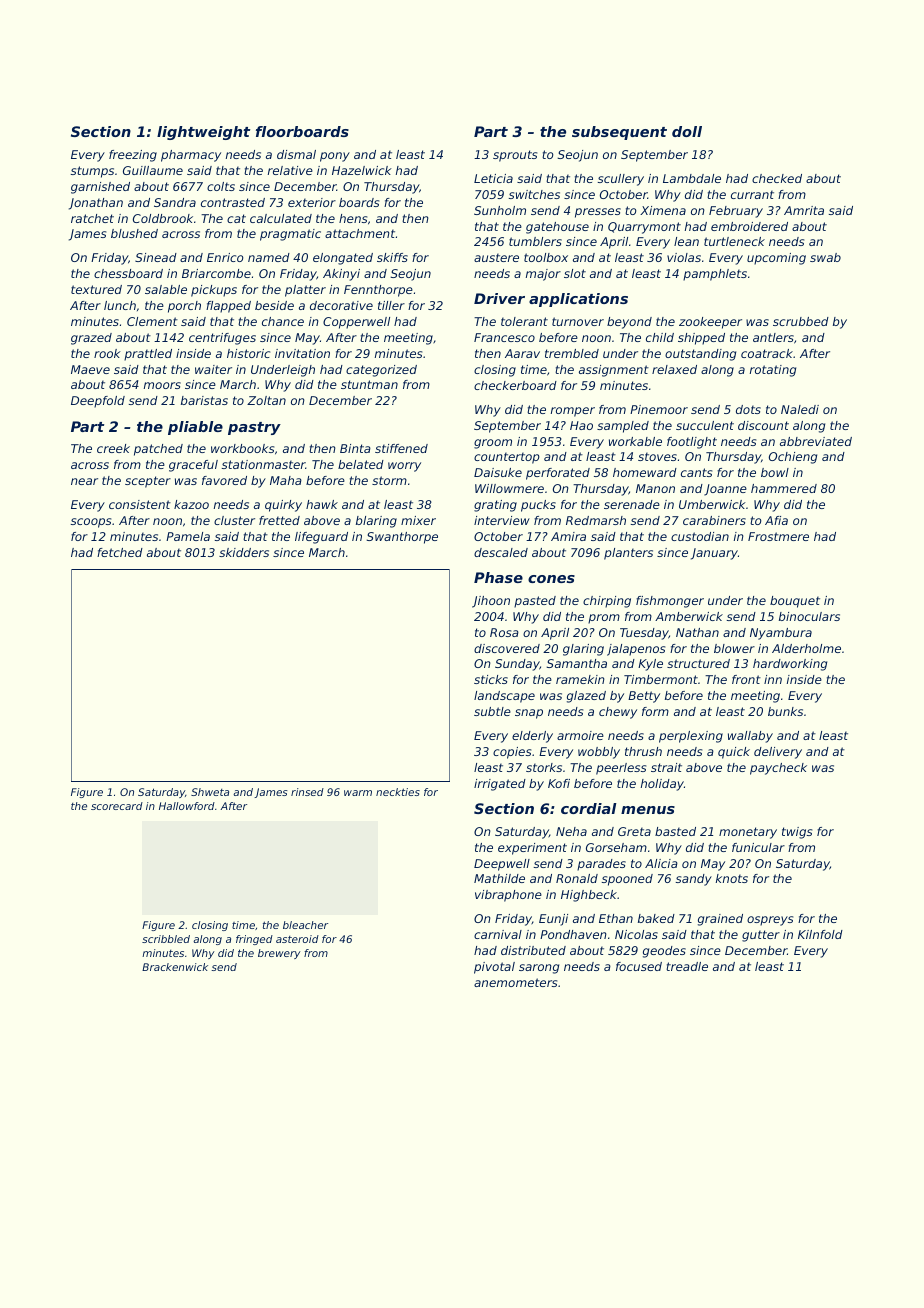 The image size is (924, 1308). I want to click on centrifuges, so click(222, 339).
